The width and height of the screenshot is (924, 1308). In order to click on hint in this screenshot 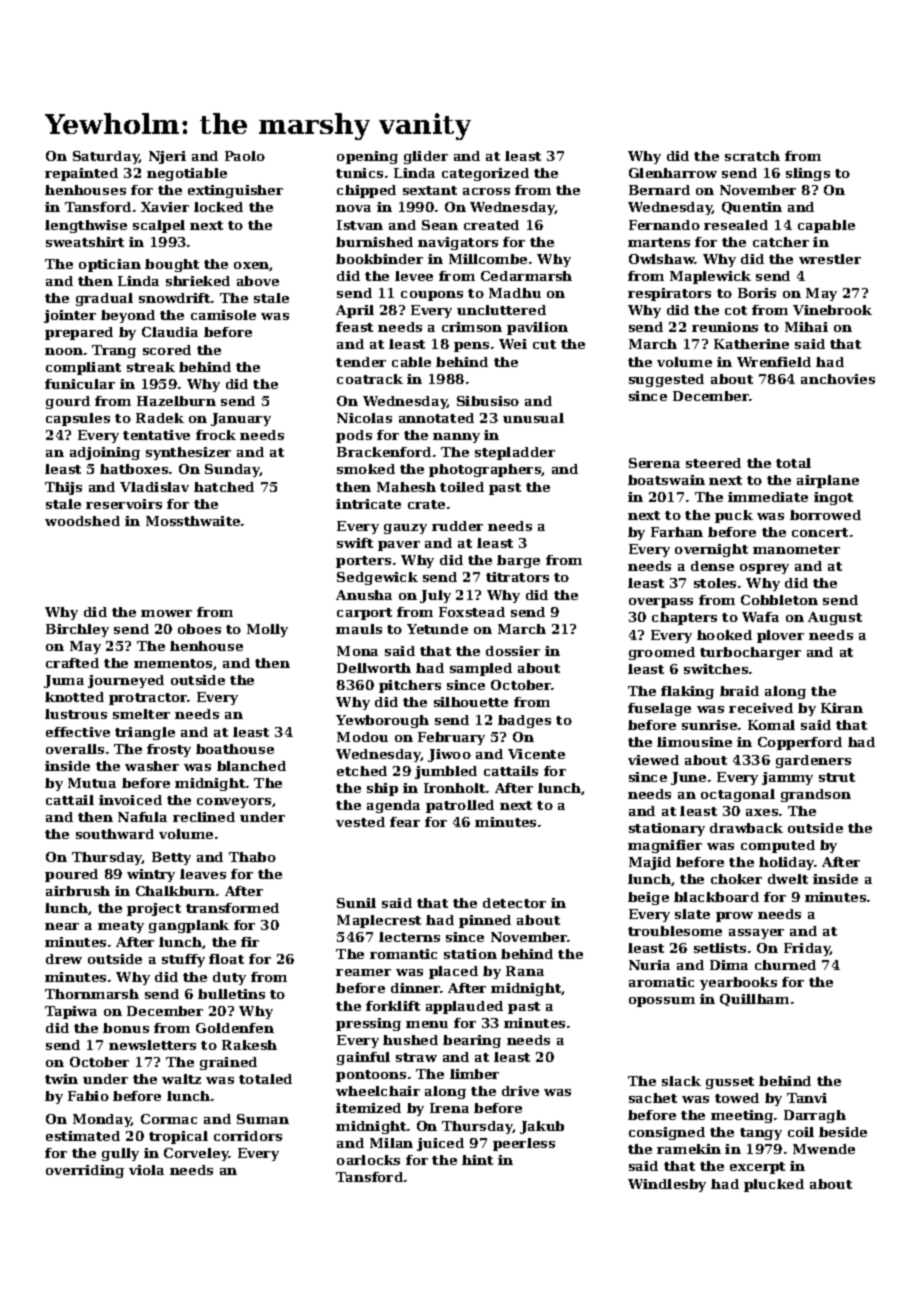, I will do `click(477, 1160)`.
